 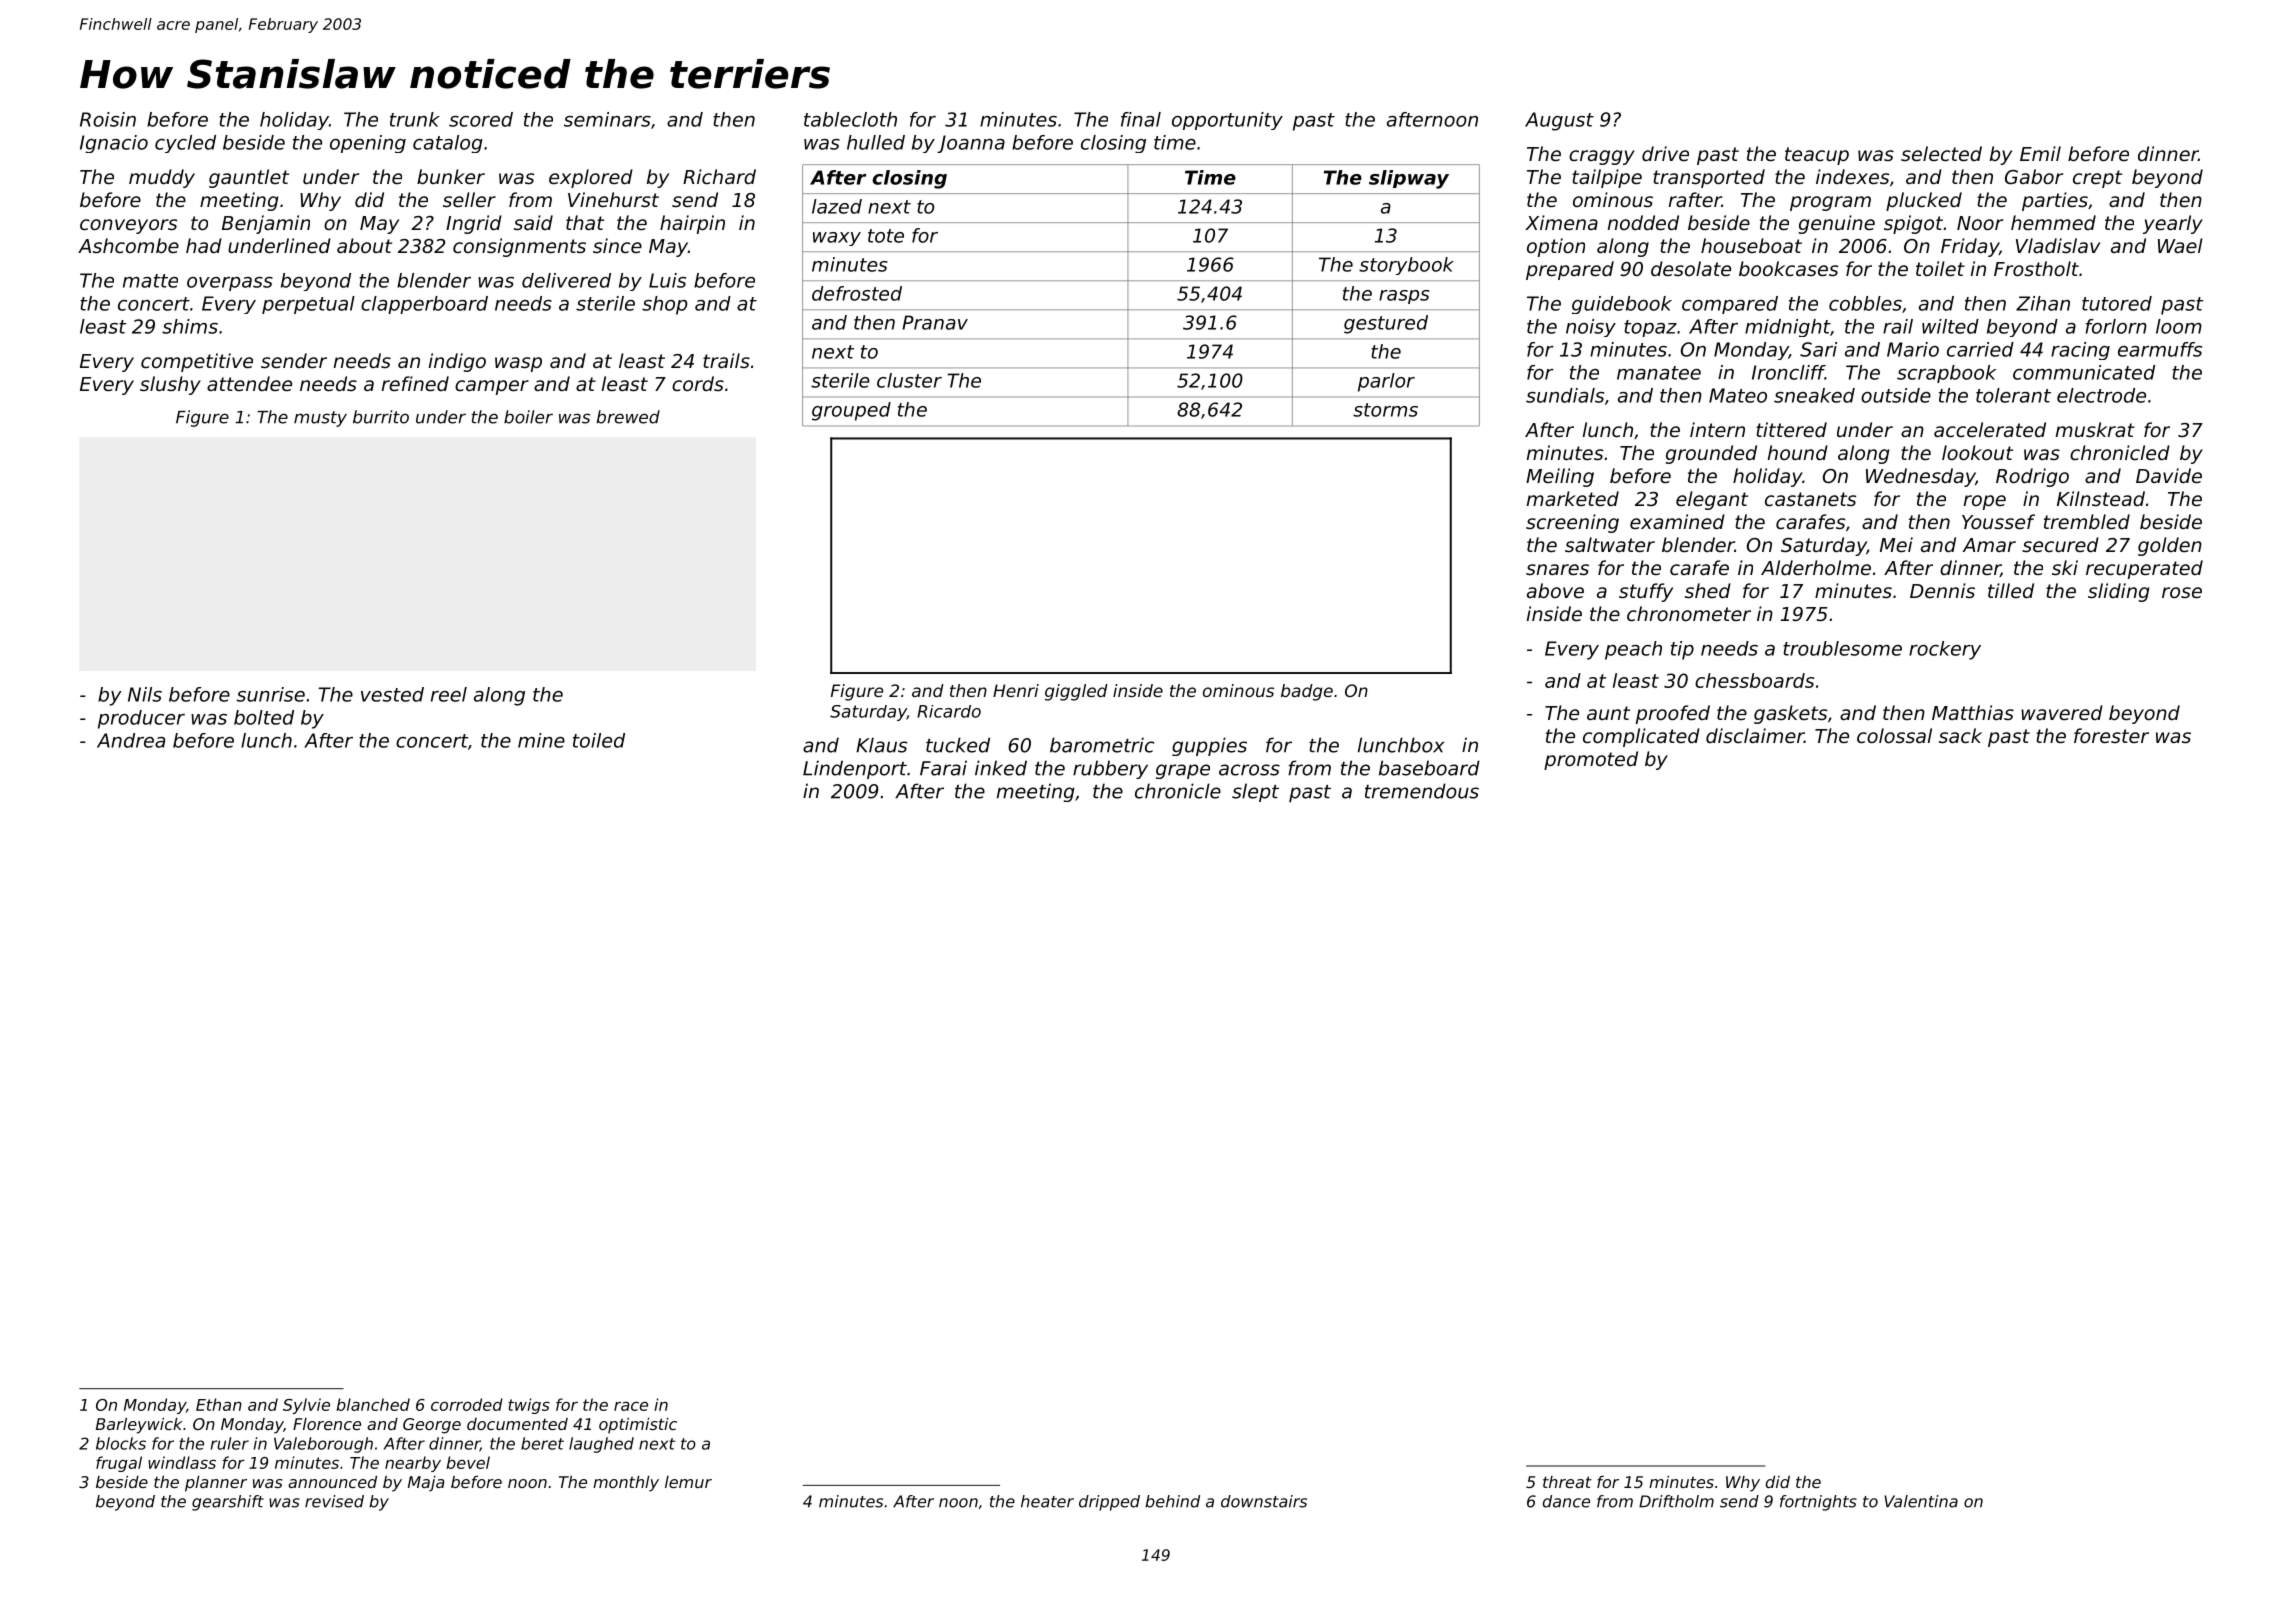 I want to click on Roisin, so click(x=108, y=119).
